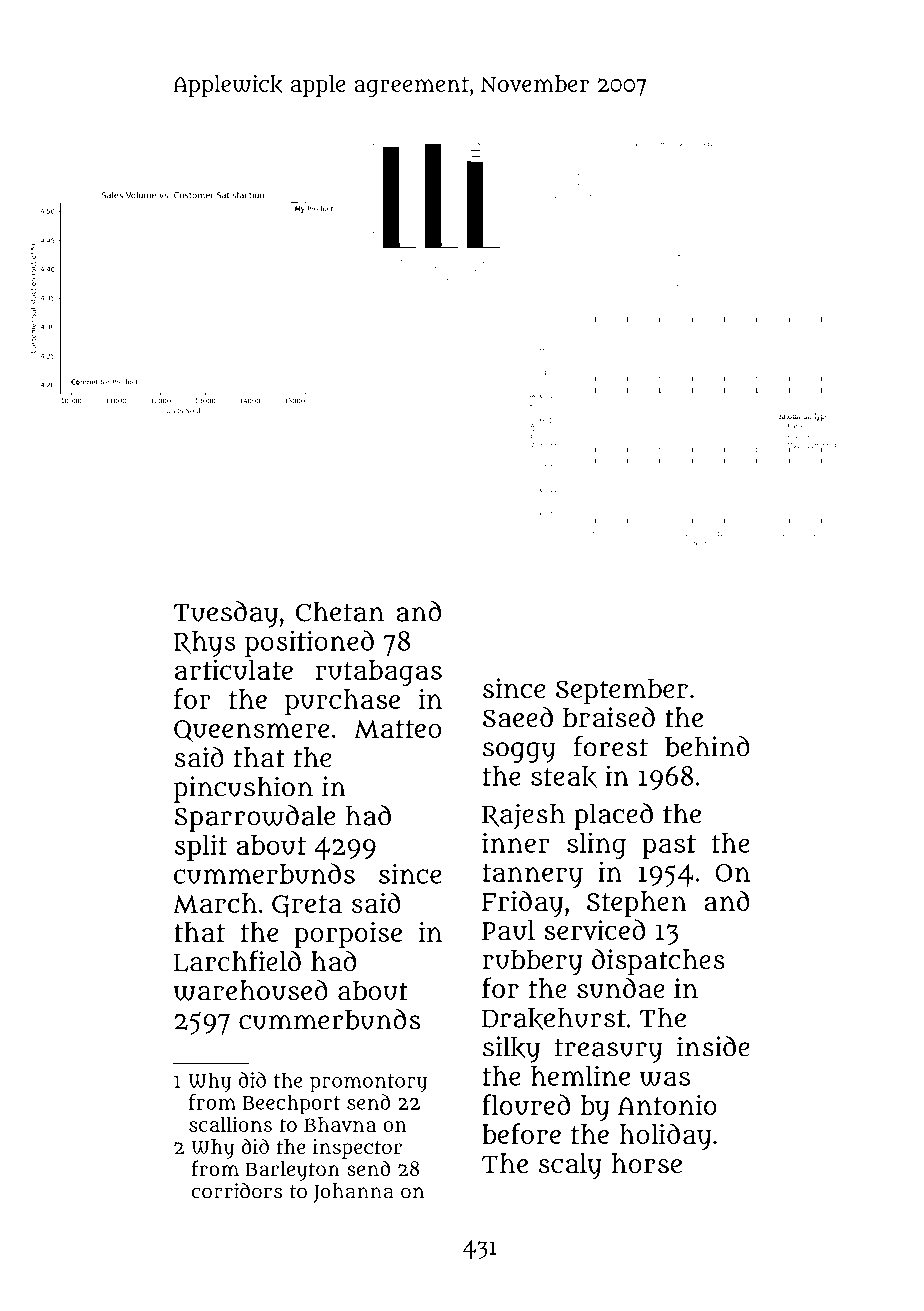  What do you see at coordinates (201, 847) in the page?
I see `split` at bounding box center [201, 847].
